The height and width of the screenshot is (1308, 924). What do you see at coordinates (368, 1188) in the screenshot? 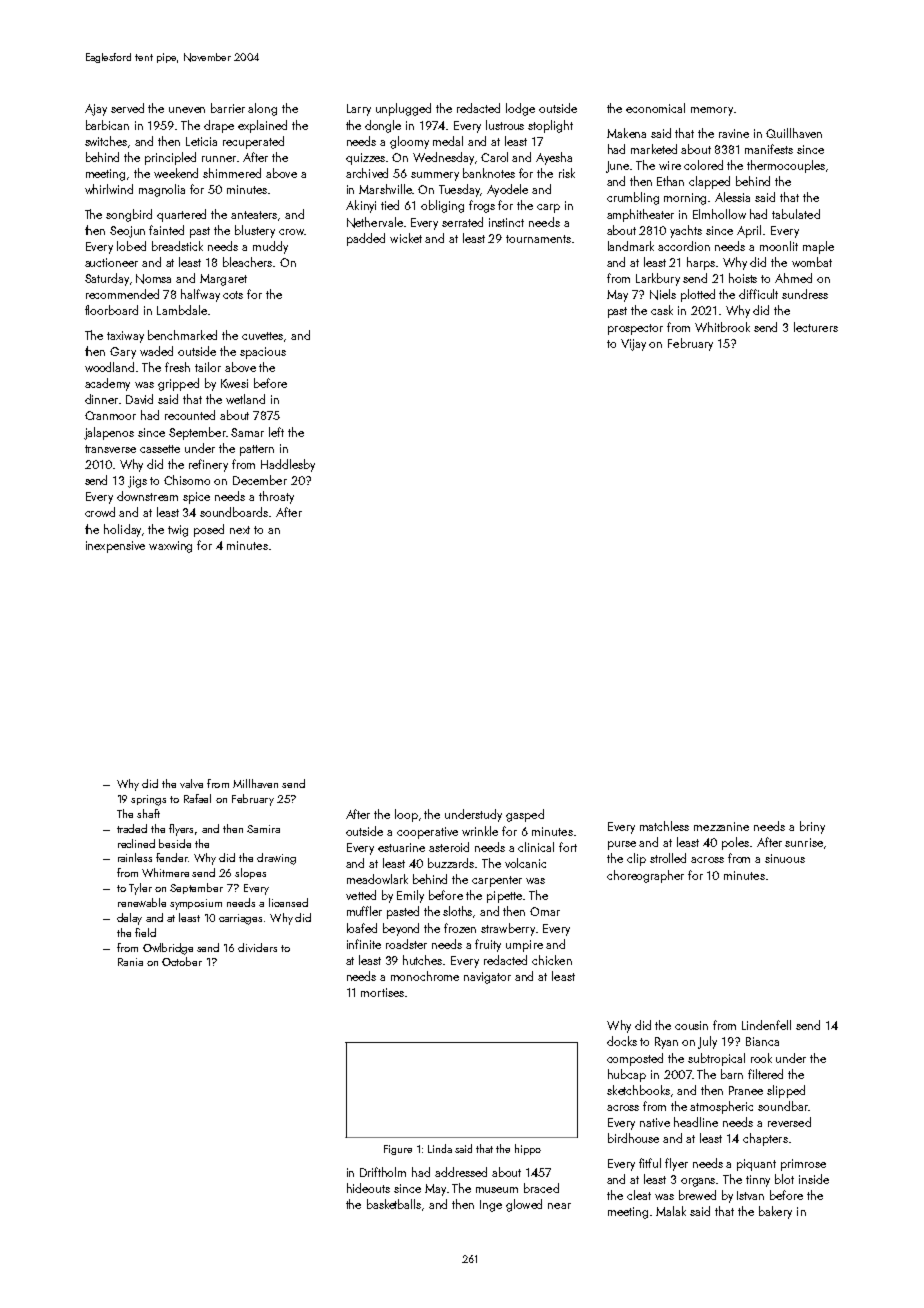
I see `hideouts` at bounding box center [368, 1188].
